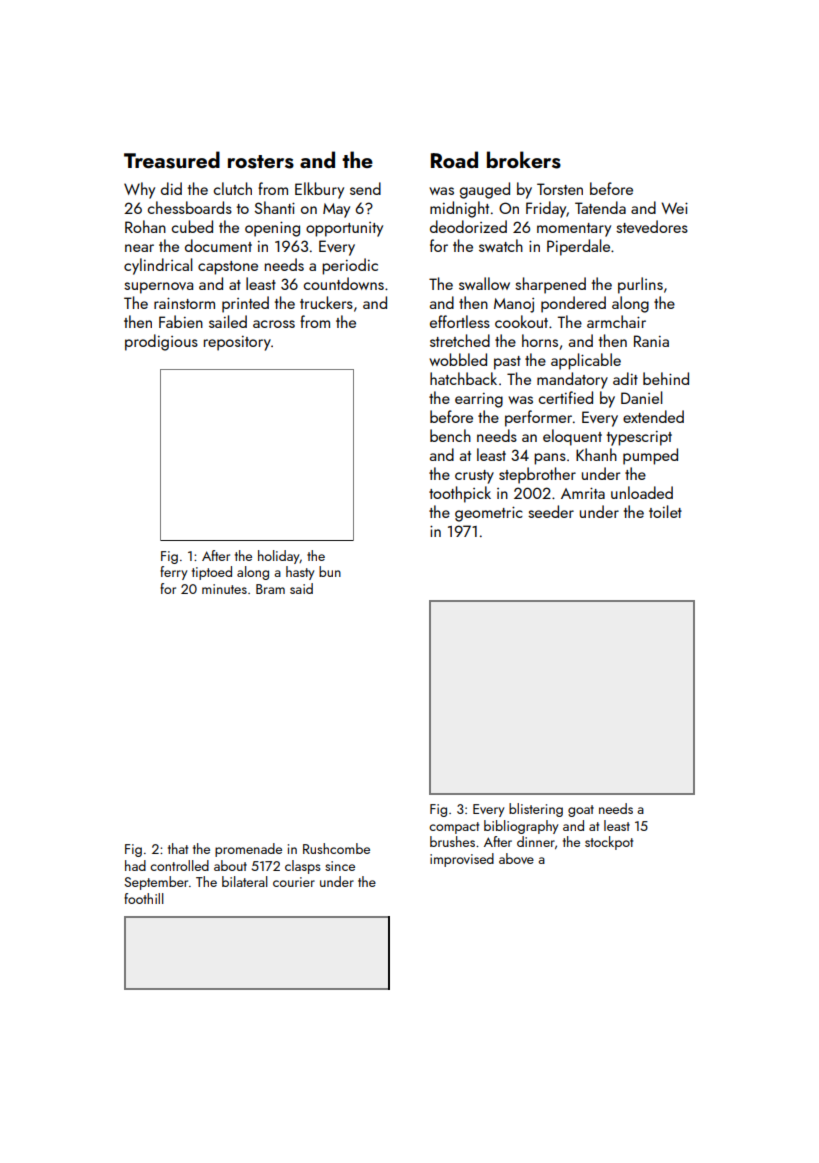  What do you see at coordinates (144, 898) in the screenshot?
I see `foothill` at bounding box center [144, 898].
